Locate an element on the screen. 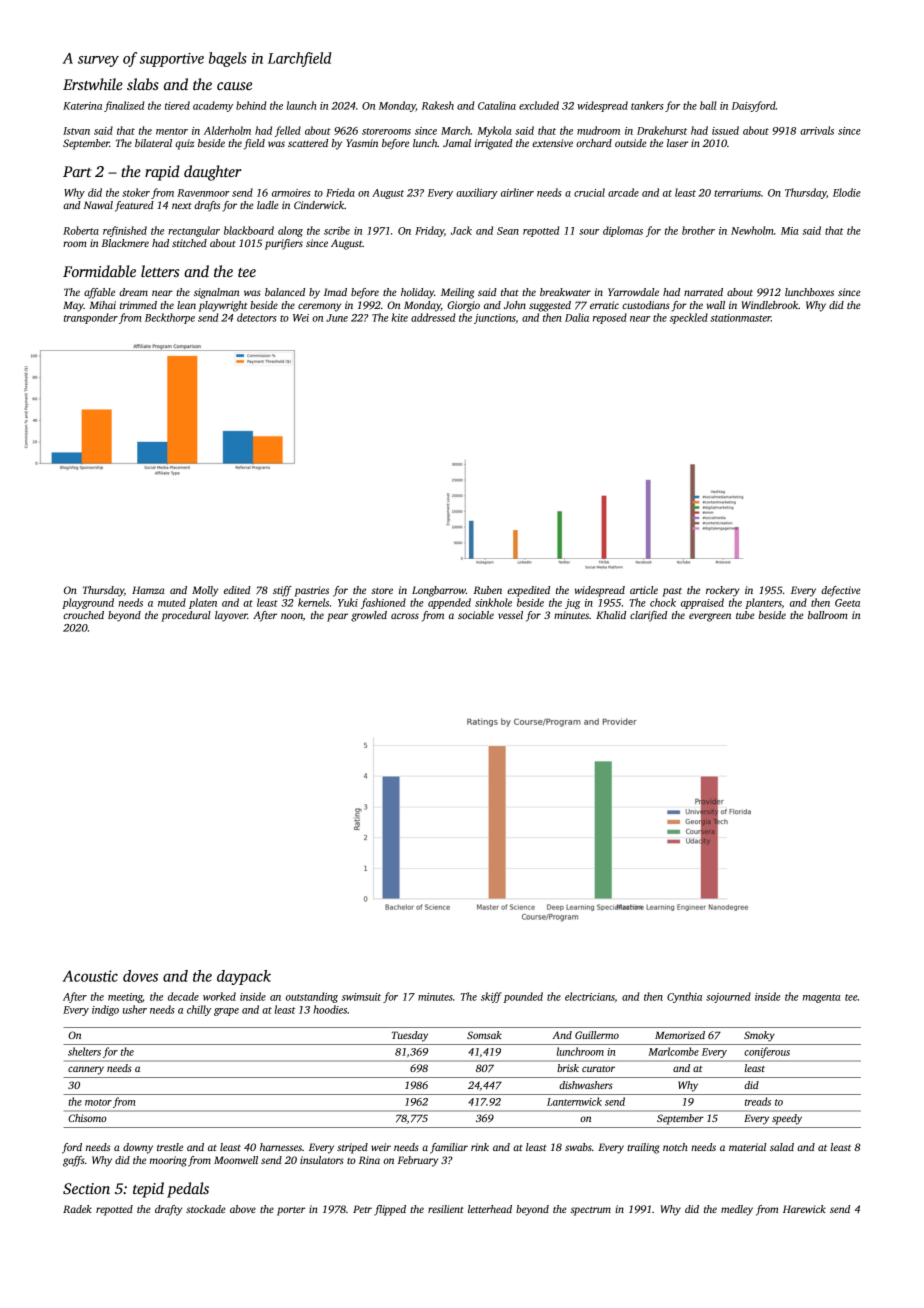 The width and height of the screenshot is (924, 1308). narrated is located at coordinates (703, 292).
